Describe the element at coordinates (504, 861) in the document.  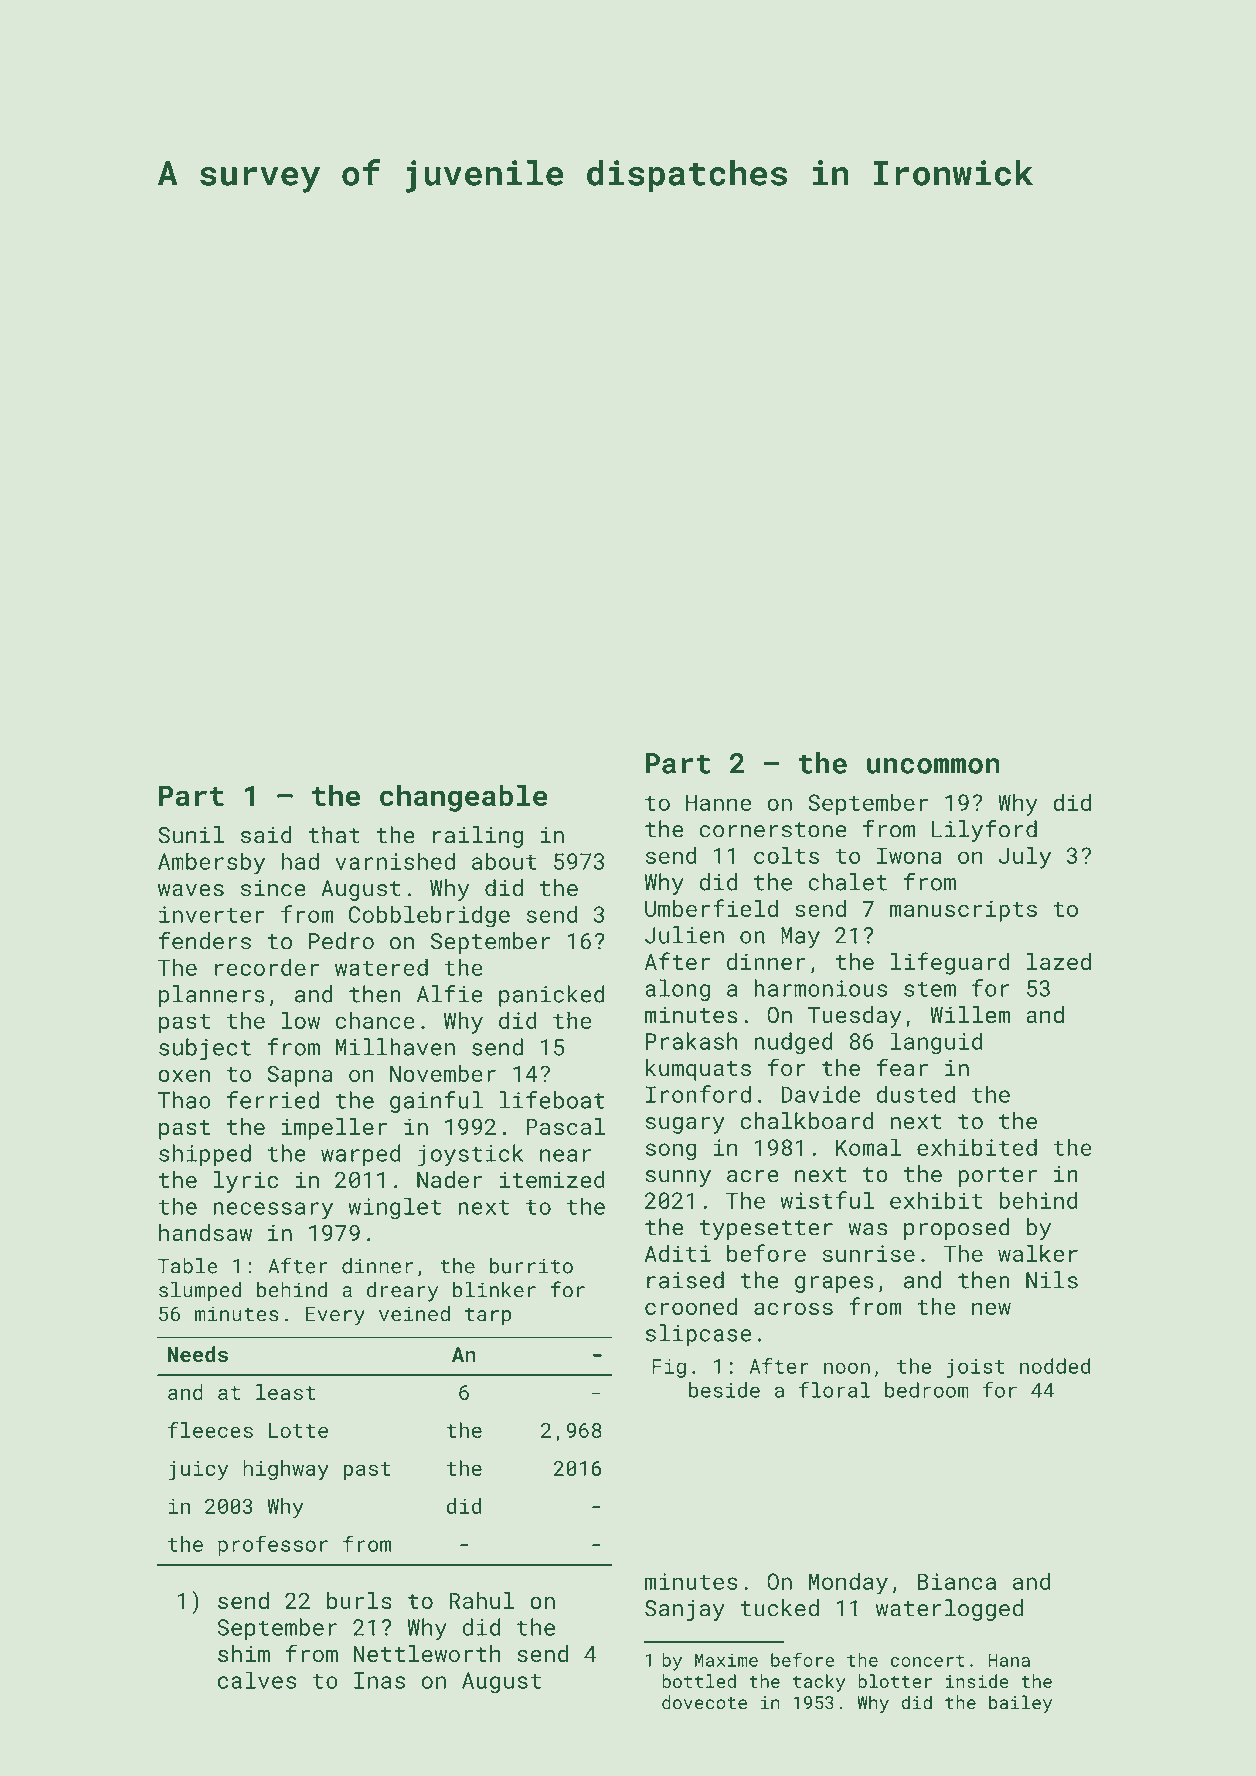
I see `about` at that location.
